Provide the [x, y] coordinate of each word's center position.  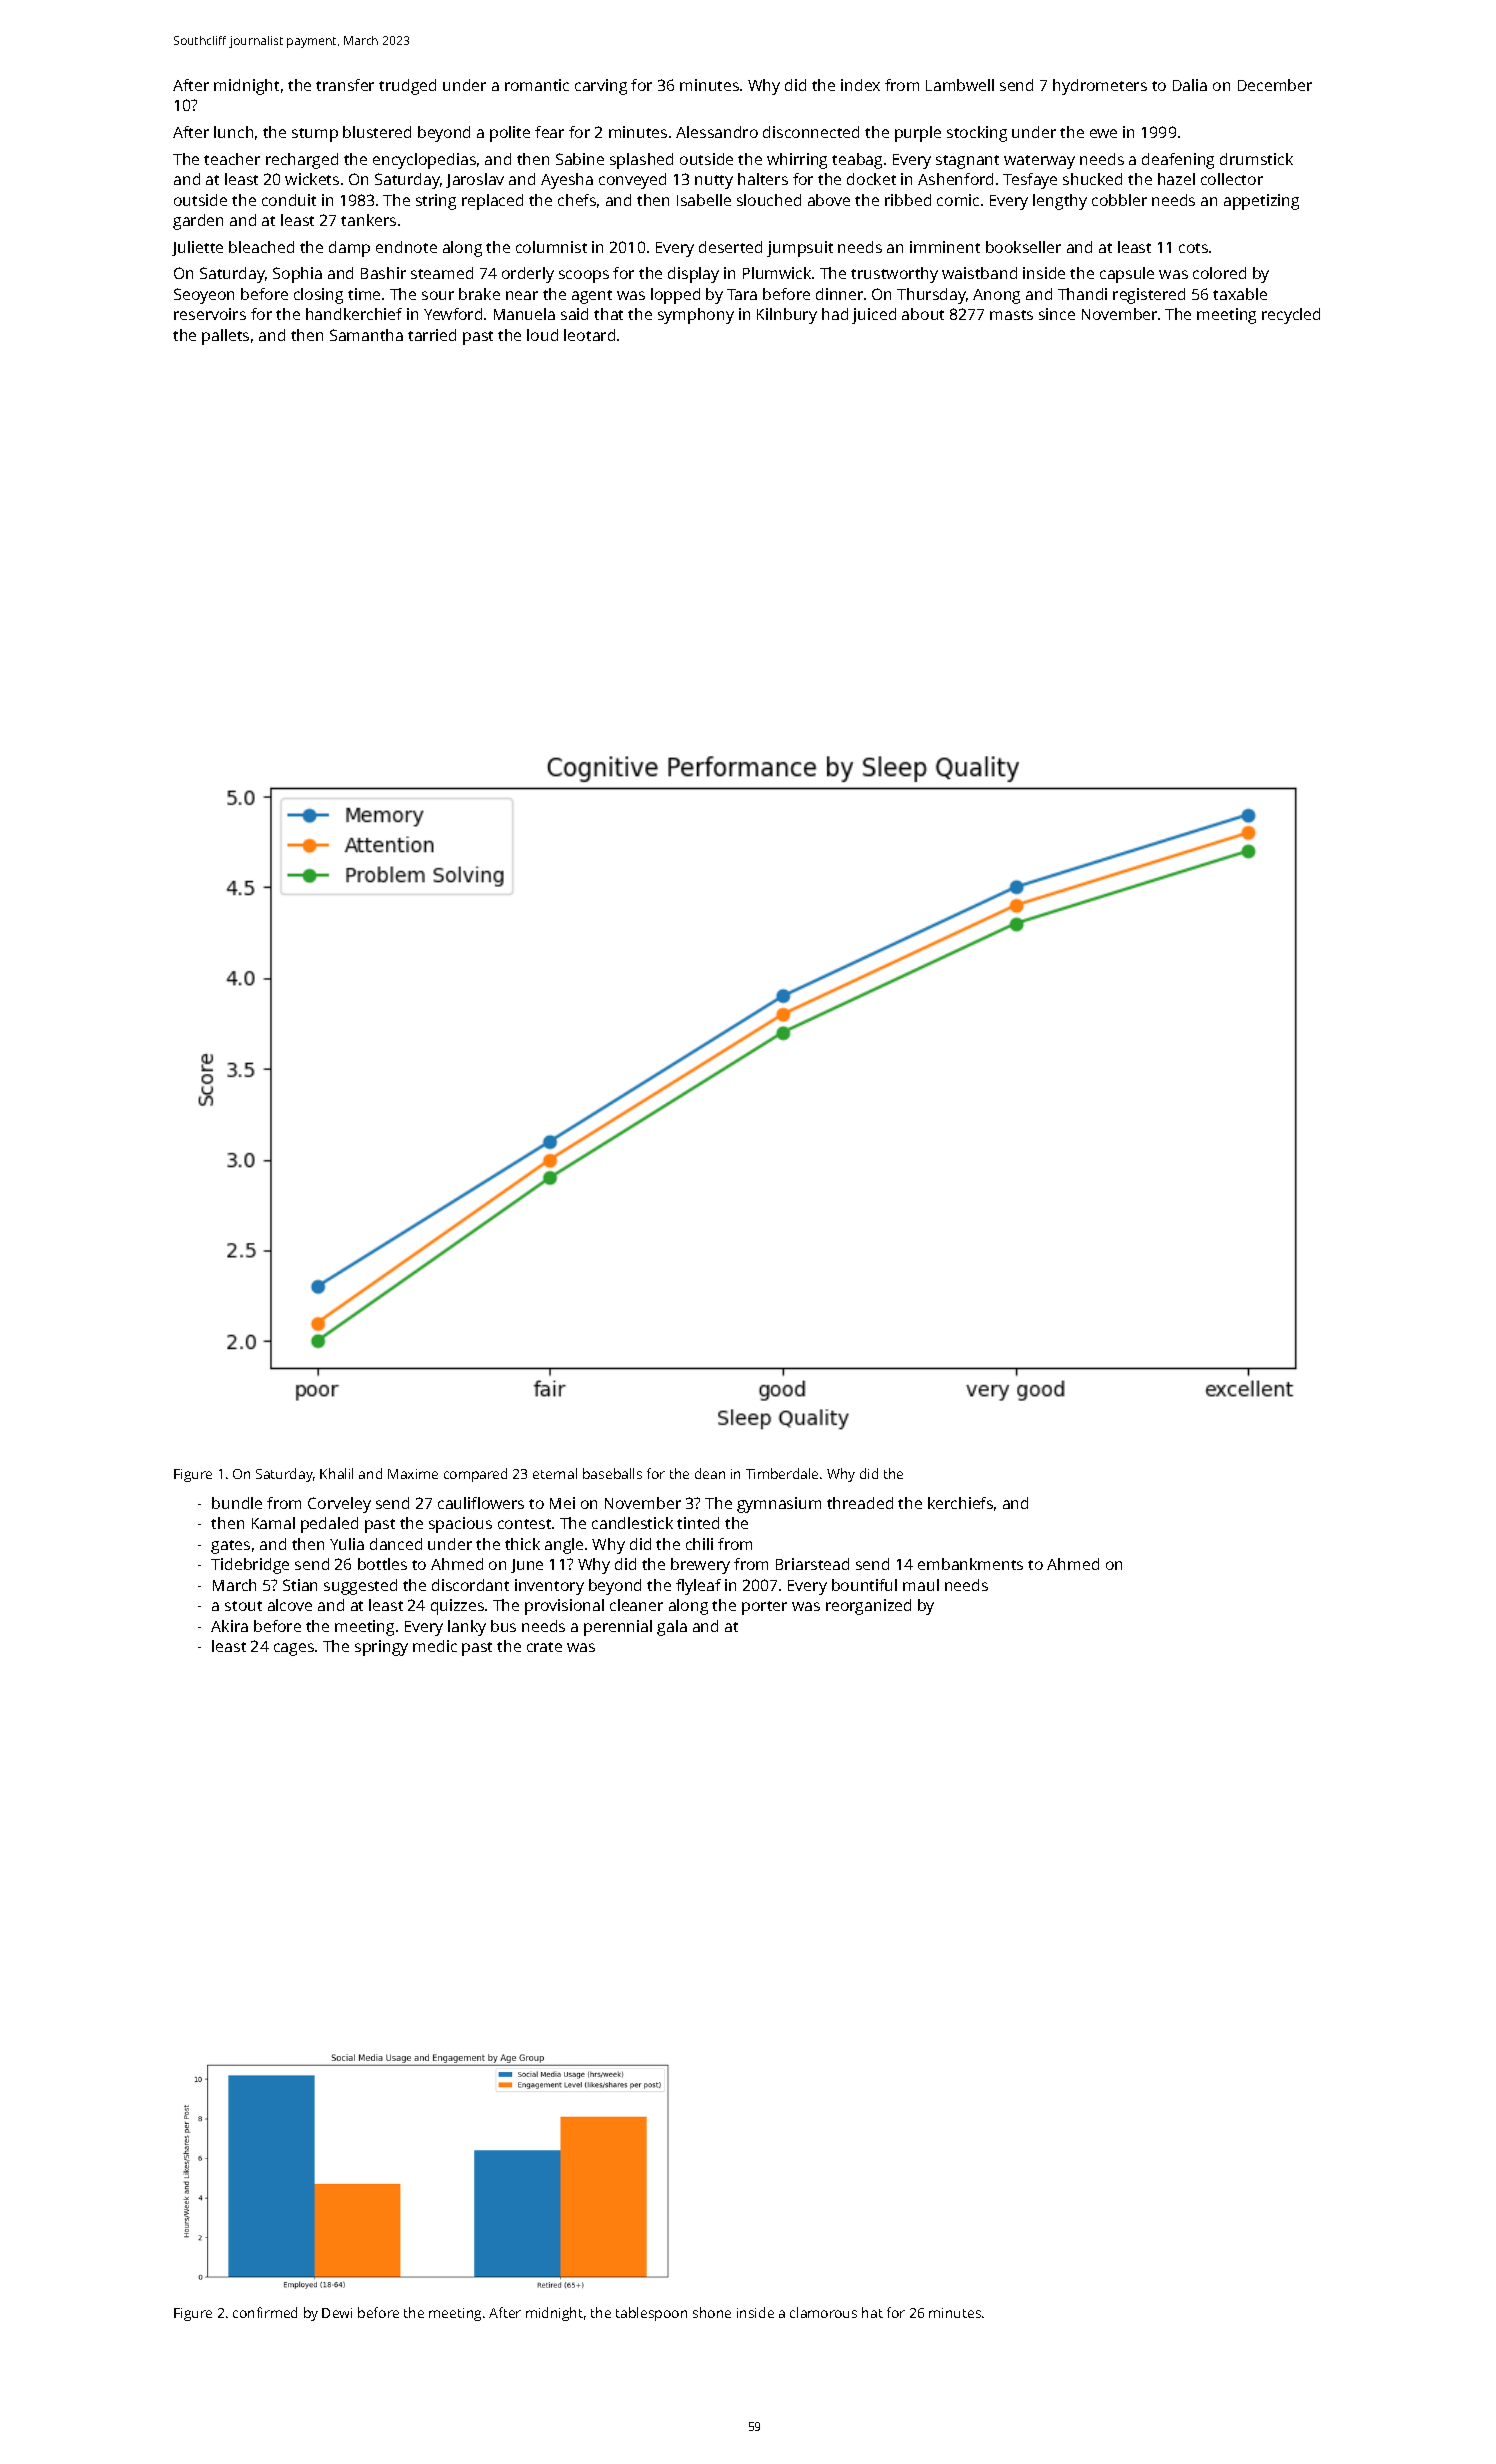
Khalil [336, 1473]
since [1057, 314]
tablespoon [651, 2314]
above [829, 200]
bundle [237, 1503]
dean [710, 1473]
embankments [970, 1564]
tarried [432, 335]
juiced [874, 316]
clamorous [823, 2312]
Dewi [337, 2313]
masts [1011, 315]
